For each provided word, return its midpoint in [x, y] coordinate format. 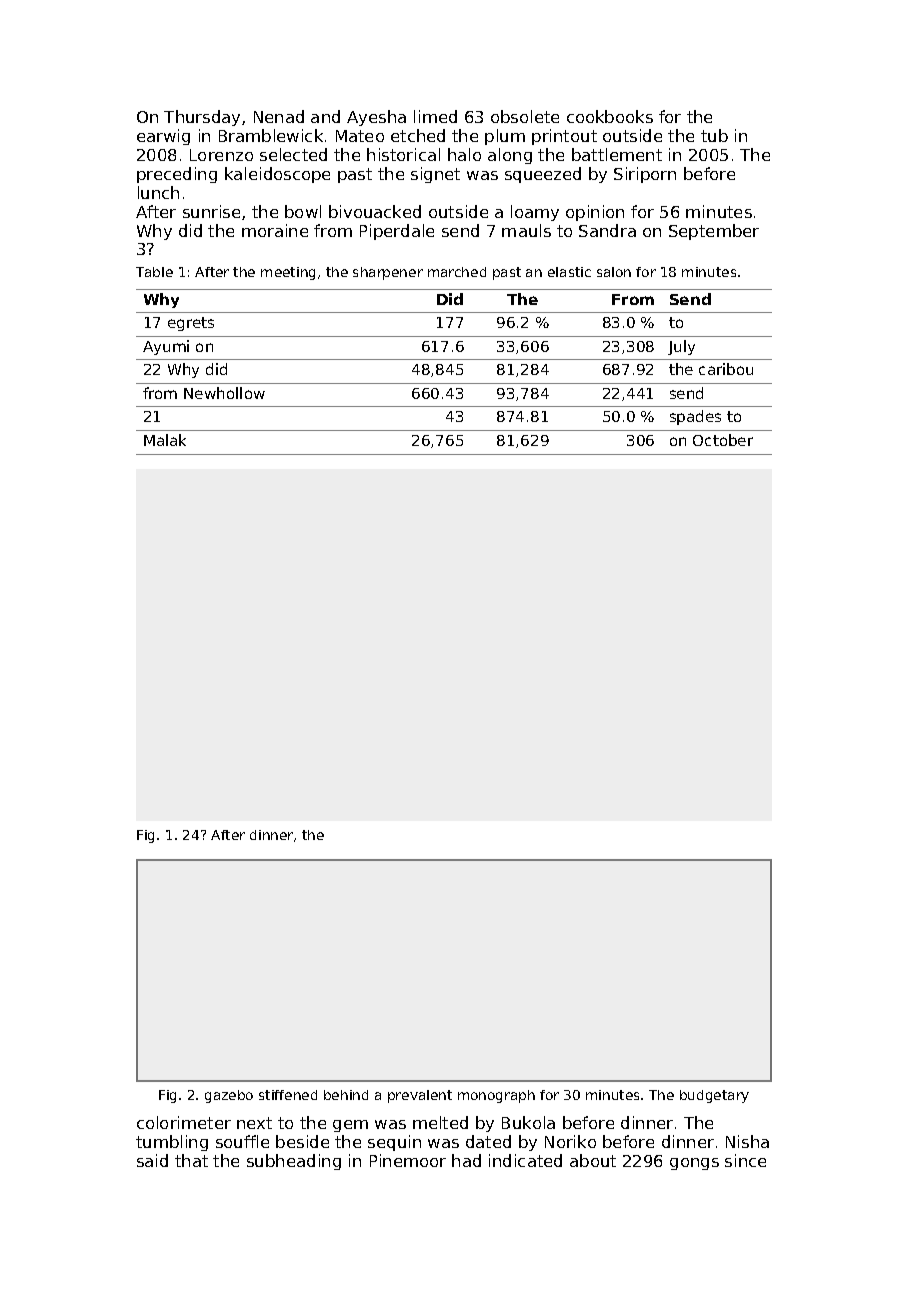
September [714, 232]
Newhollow [224, 393]
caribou [726, 369]
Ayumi [166, 347]
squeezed [543, 175]
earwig [163, 137]
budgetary [714, 1096]
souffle [242, 1141]
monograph [496, 1096]
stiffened [288, 1095]
